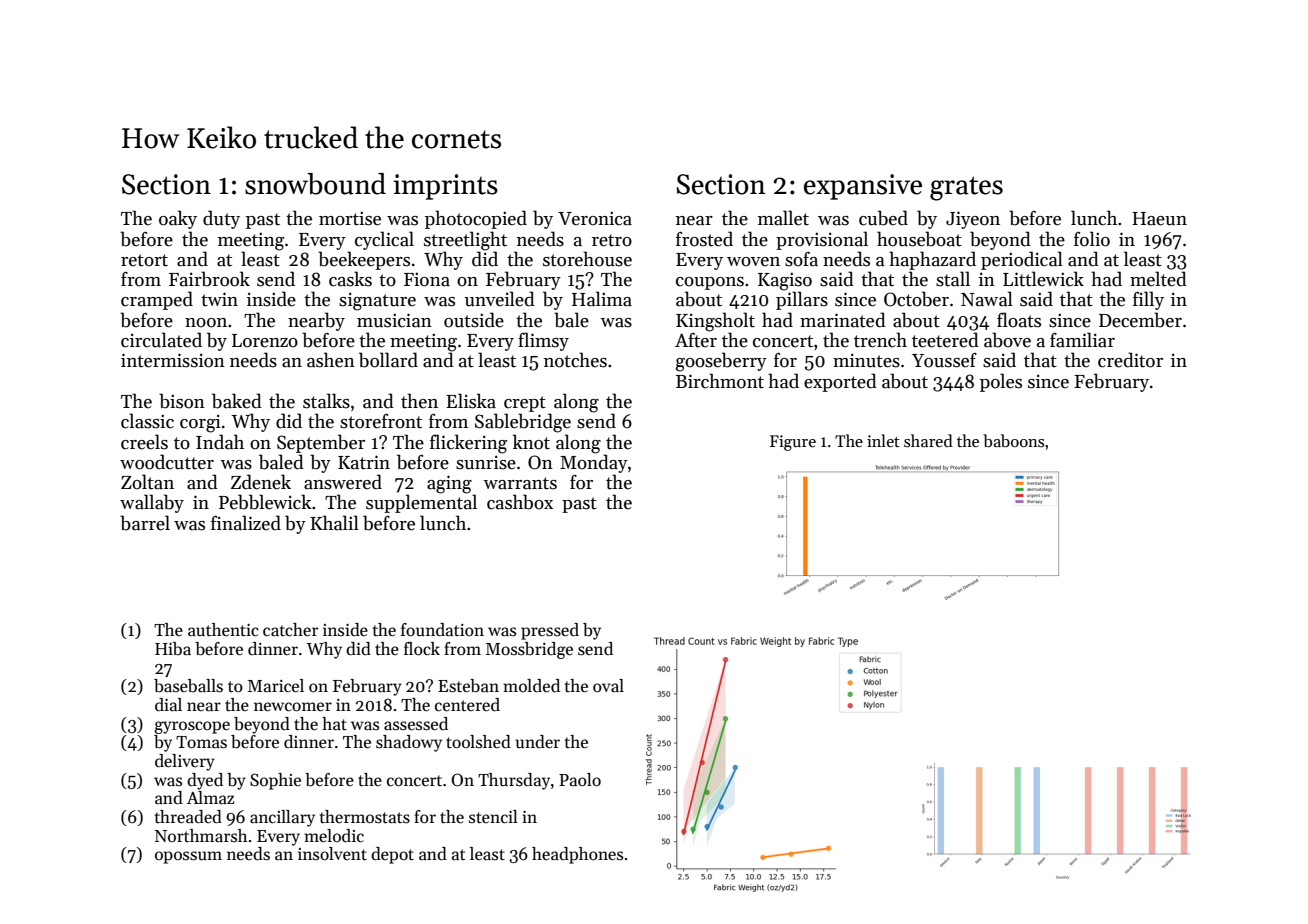 Image resolution: width=1308 pixels, height=924 pixels. What do you see at coordinates (1013, 441) in the screenshot?
I see `baboons` at bounding box center [1013, 441].
